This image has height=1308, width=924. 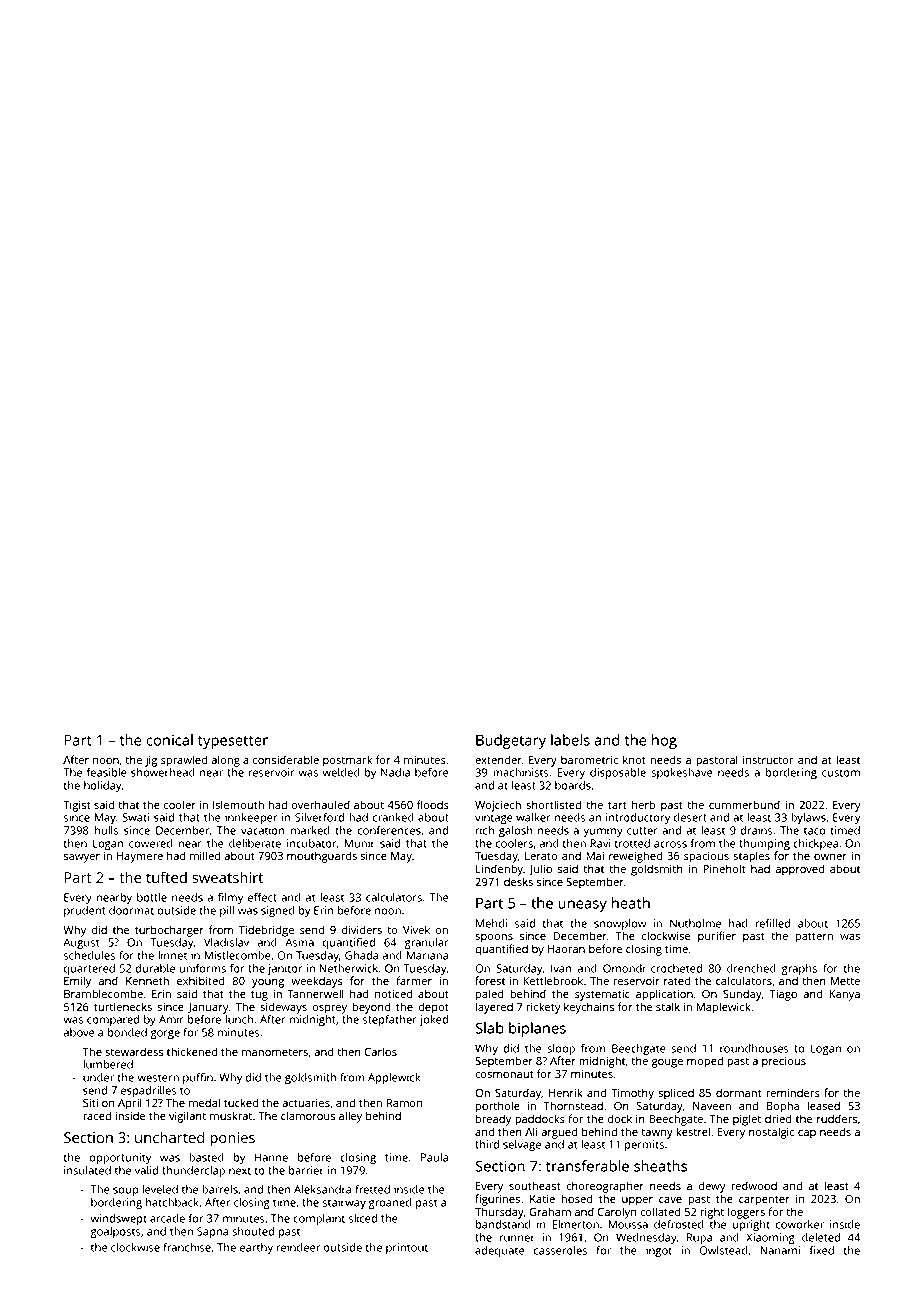 I want to click on instructor, so click(x=768, y=760).
